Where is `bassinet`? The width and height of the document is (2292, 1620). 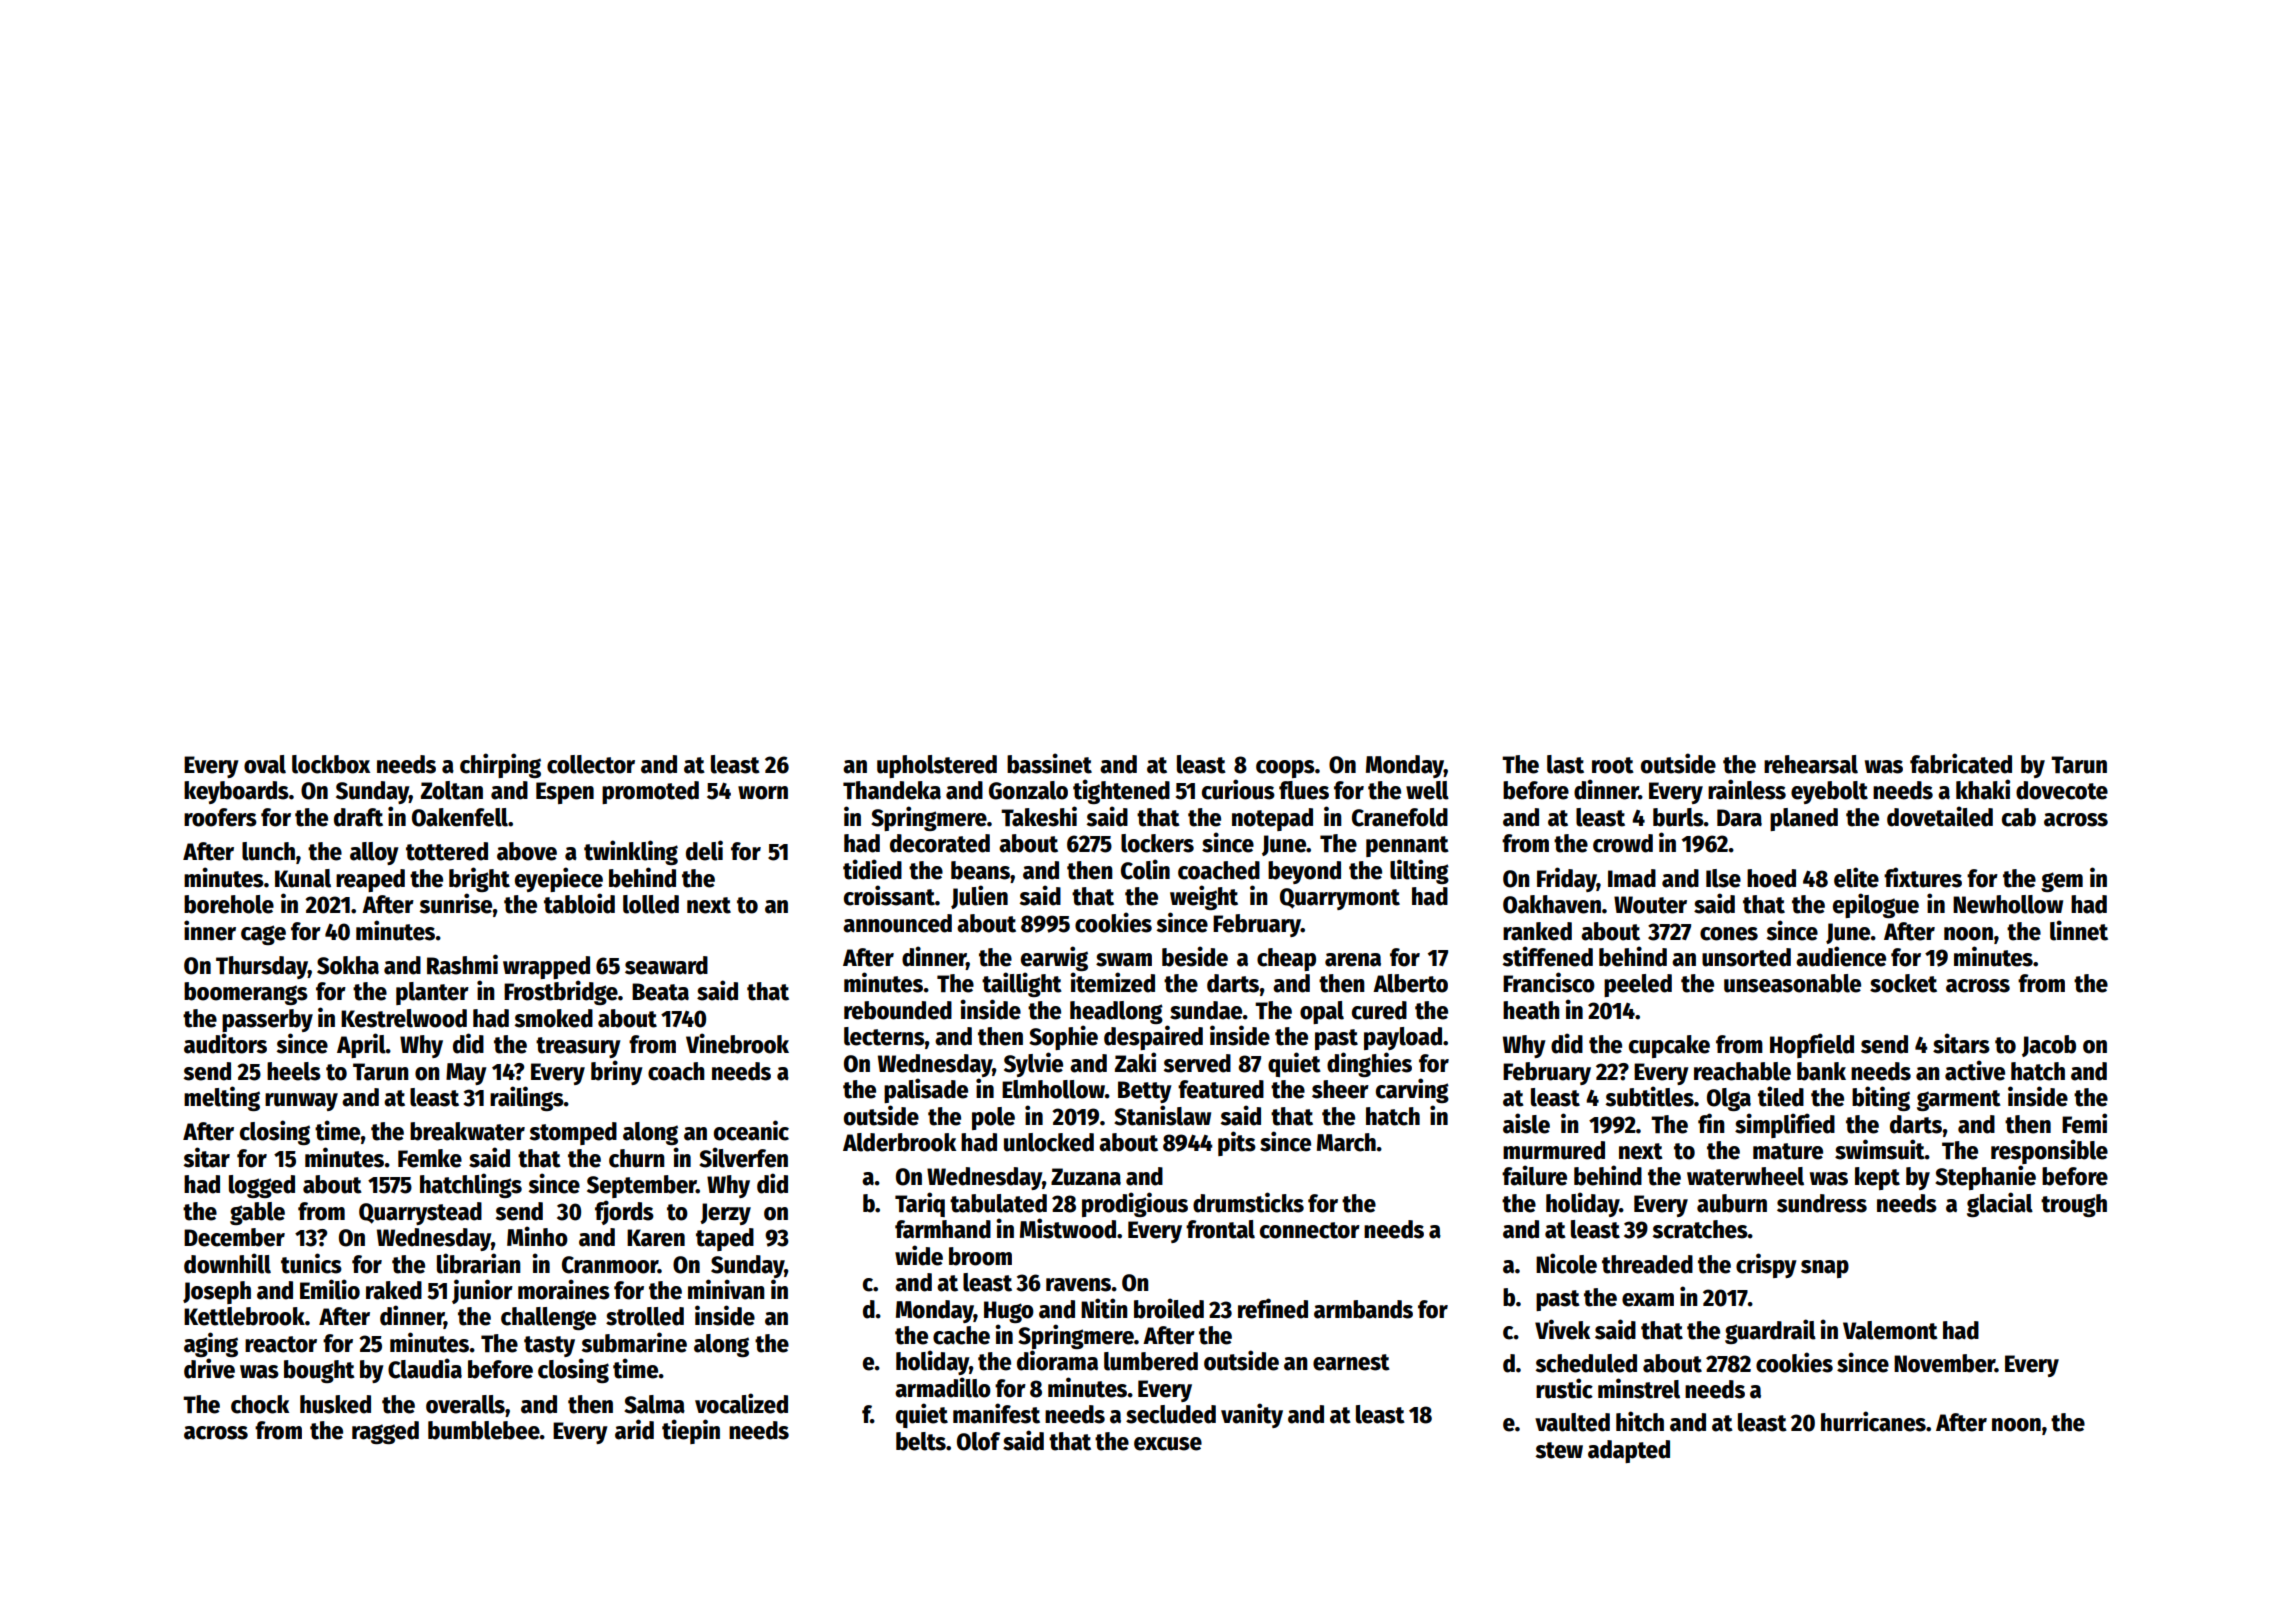 bassinet is located at coordinates (1049, 763).
